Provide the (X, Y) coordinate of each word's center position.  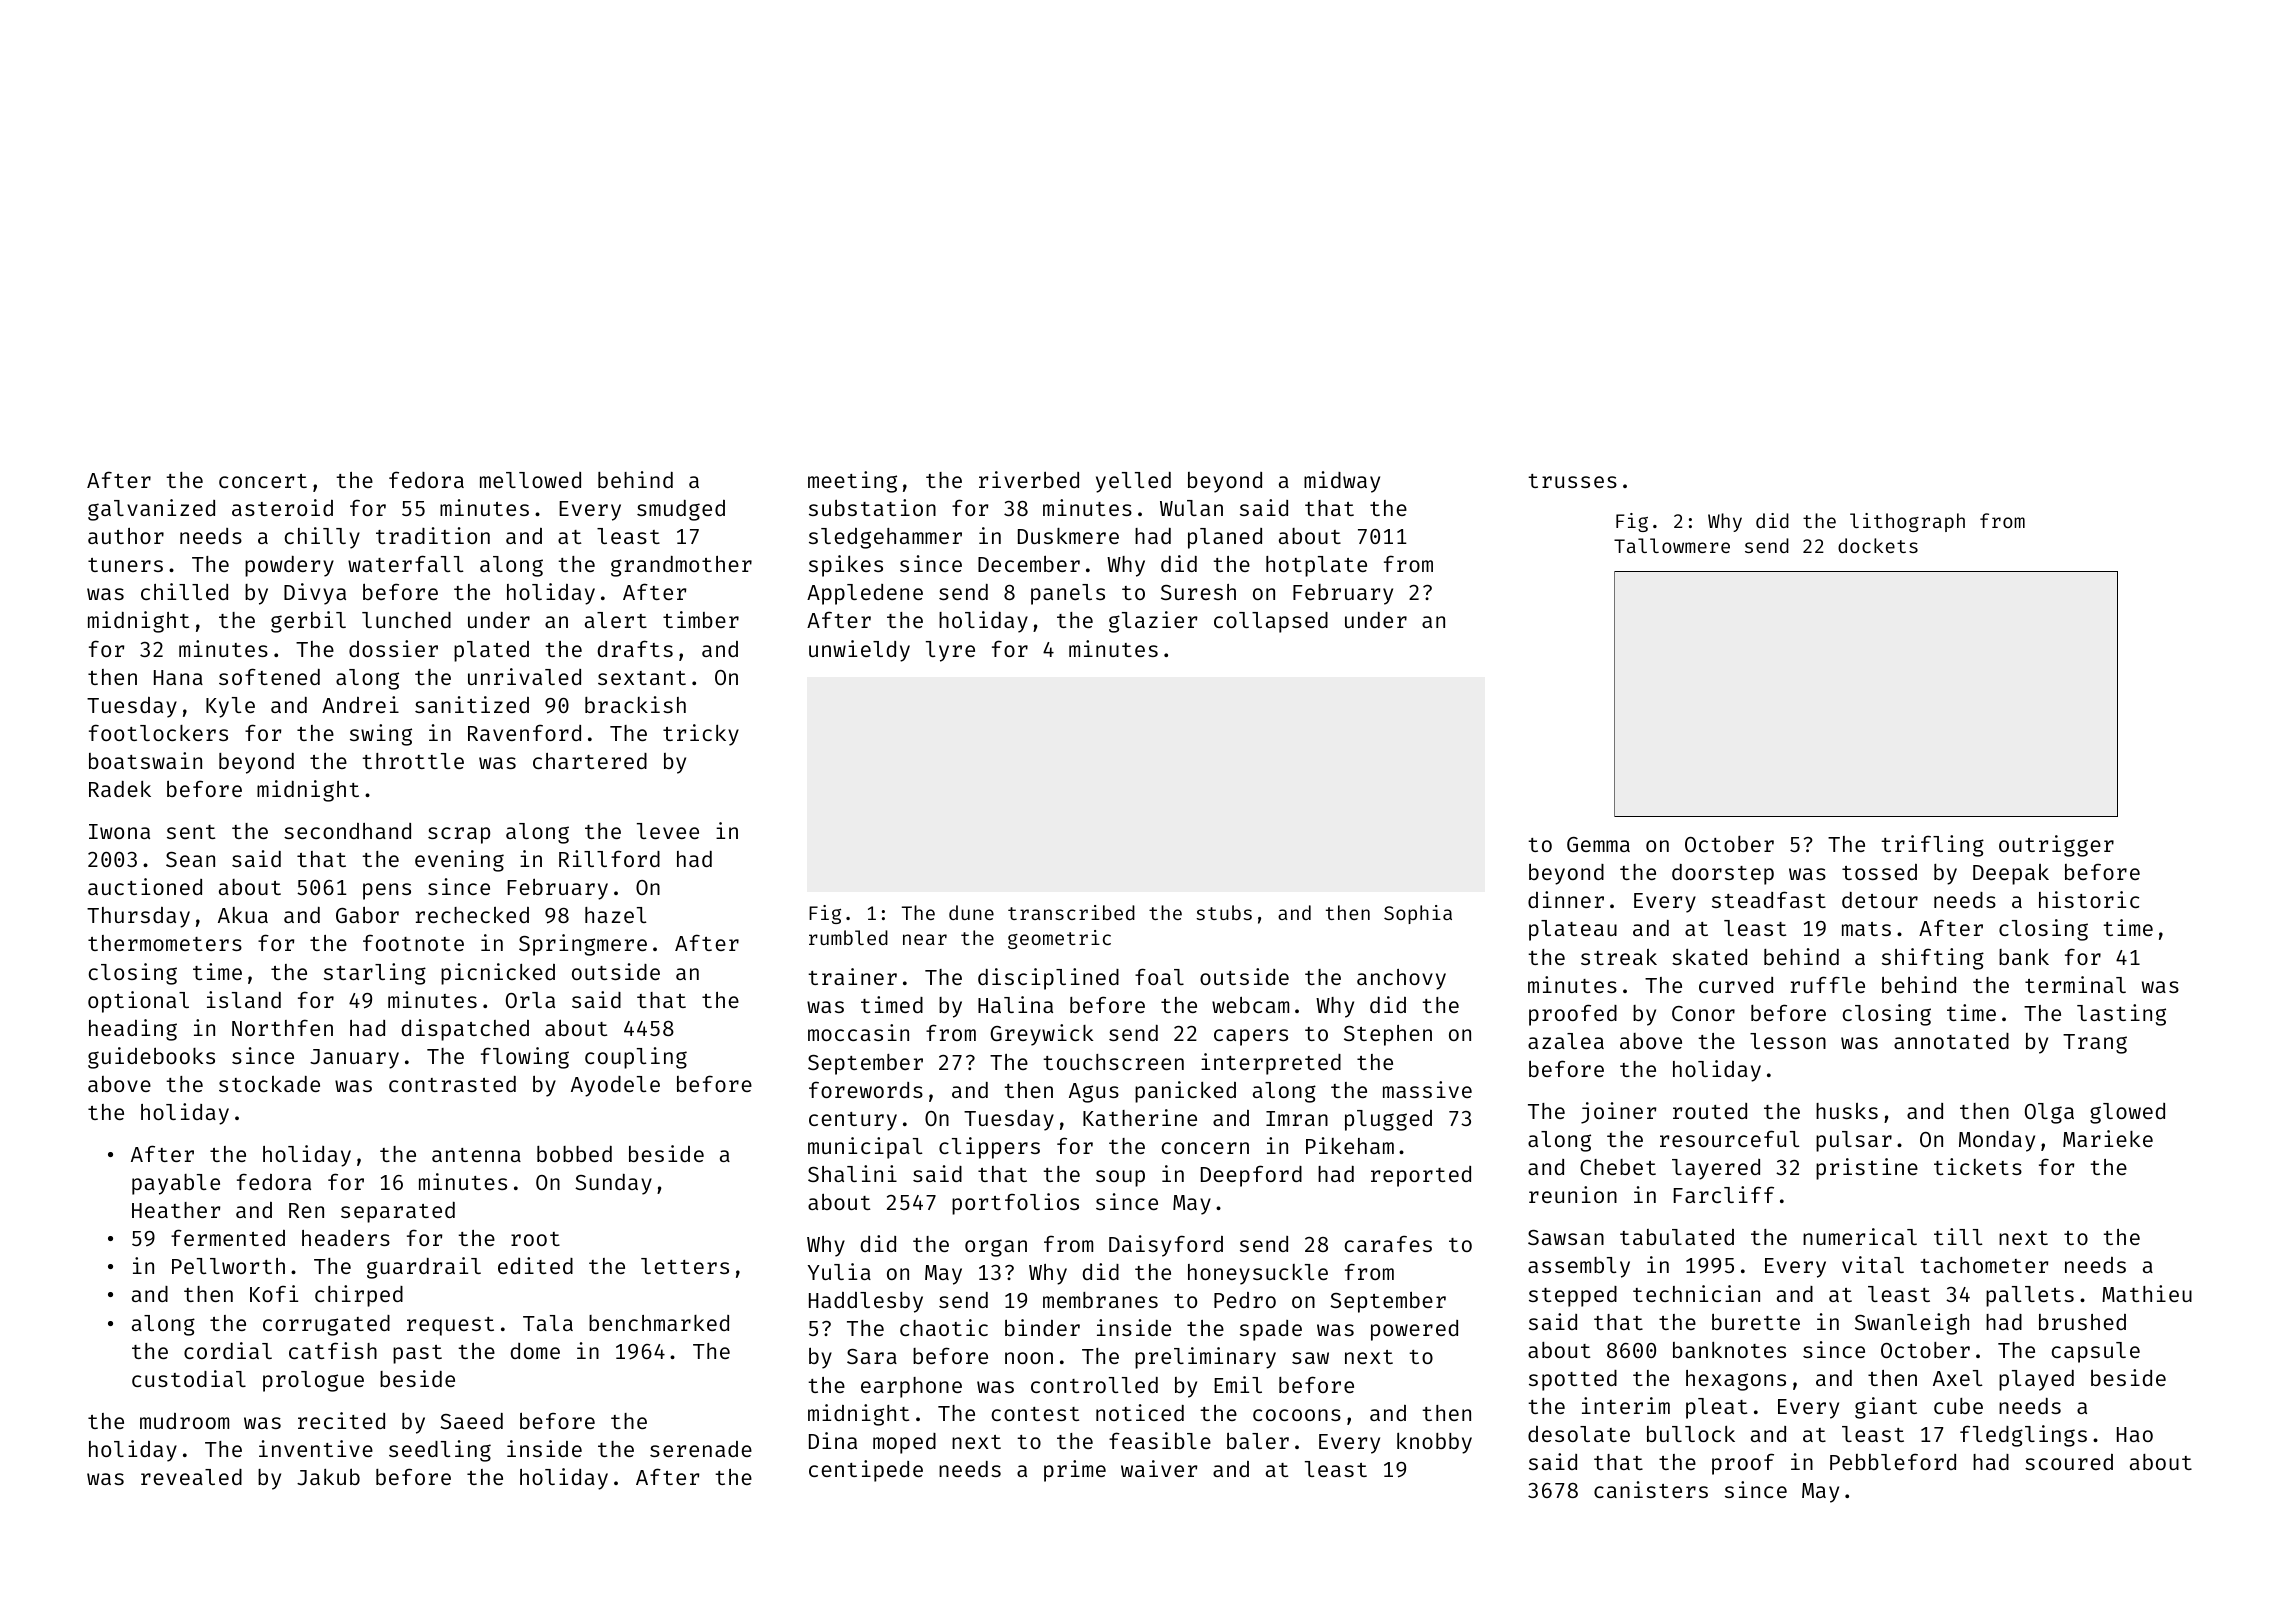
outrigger (2056, 846)
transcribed (1071, 912)
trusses (1572, 481)
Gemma (1598, 844)
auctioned (145, 886)
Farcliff (1723, 1194)
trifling (1932, 846)
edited (535, 1265)
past (417, 1354)
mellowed (530, 480)
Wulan (1191, 508)
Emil (1238, 1384)
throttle (413, 761)
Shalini (852, 1173)
